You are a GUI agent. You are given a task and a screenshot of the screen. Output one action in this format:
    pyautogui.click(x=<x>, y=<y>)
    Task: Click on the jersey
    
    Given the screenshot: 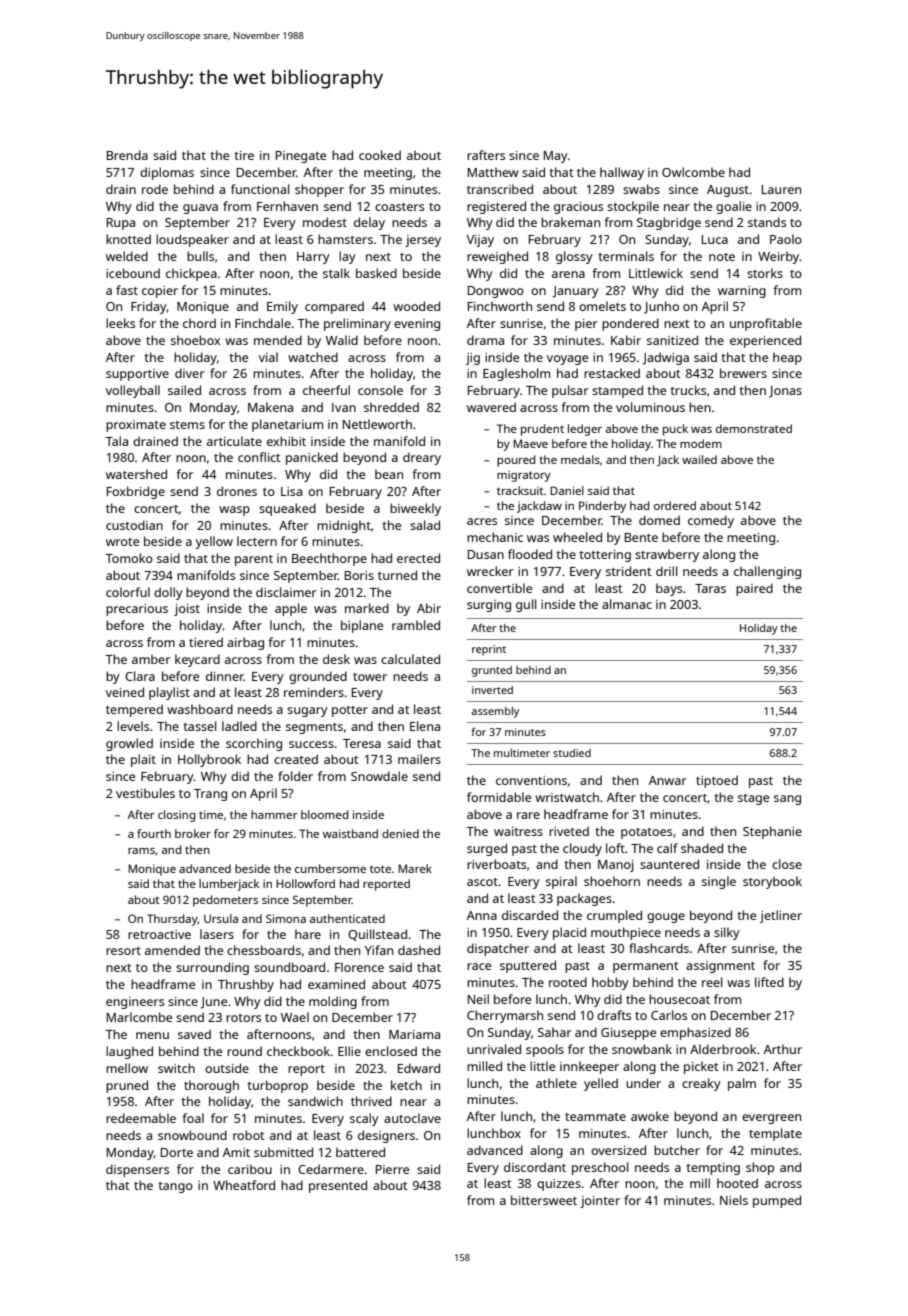 What is the action you would take?
    pyautogui.click(x=423, y=241)
